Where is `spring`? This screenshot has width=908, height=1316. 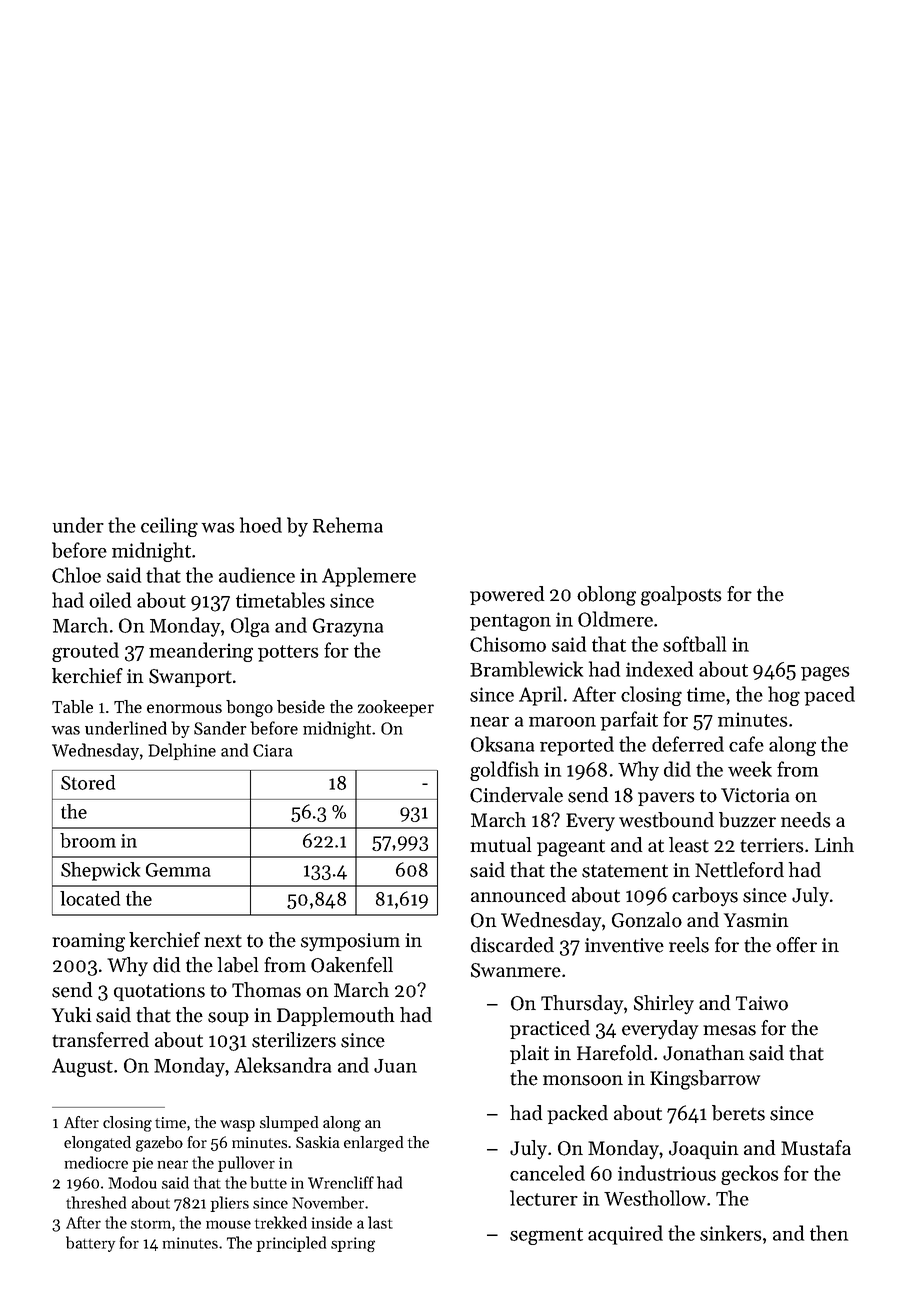 spring is located at coordinates (353, 1244).
